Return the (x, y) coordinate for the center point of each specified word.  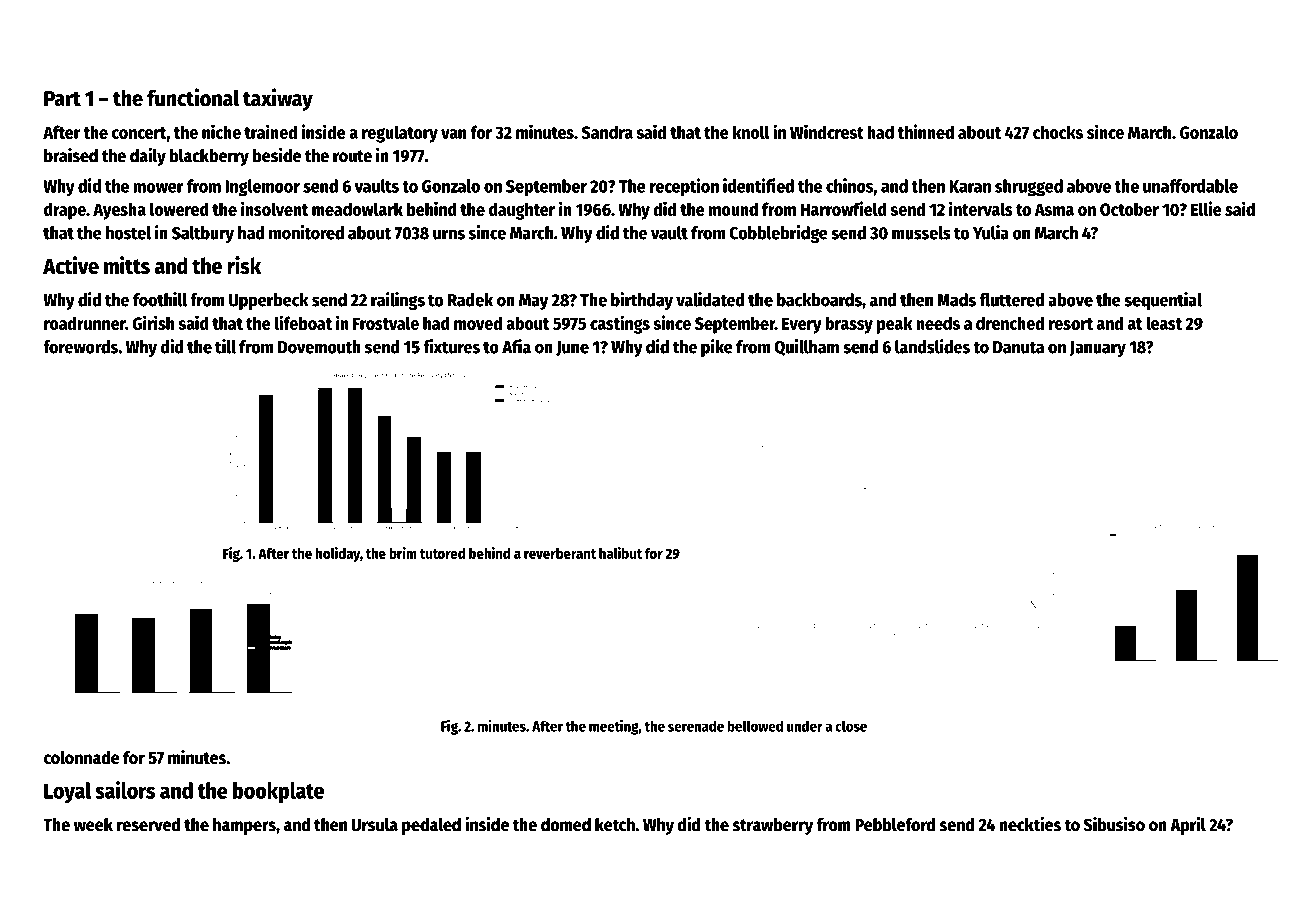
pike (717, 348)
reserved (149, 825)
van (453, 134)
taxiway (278, 99)
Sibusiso (1114, 824)
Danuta (1018, 347)
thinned (925, 131)
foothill (160, 299)
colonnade (82, 758)
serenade (696, 726)
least (1164, 323)
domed (566, 825)
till (225, 346)
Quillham (806, 347)
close (851, 726)
